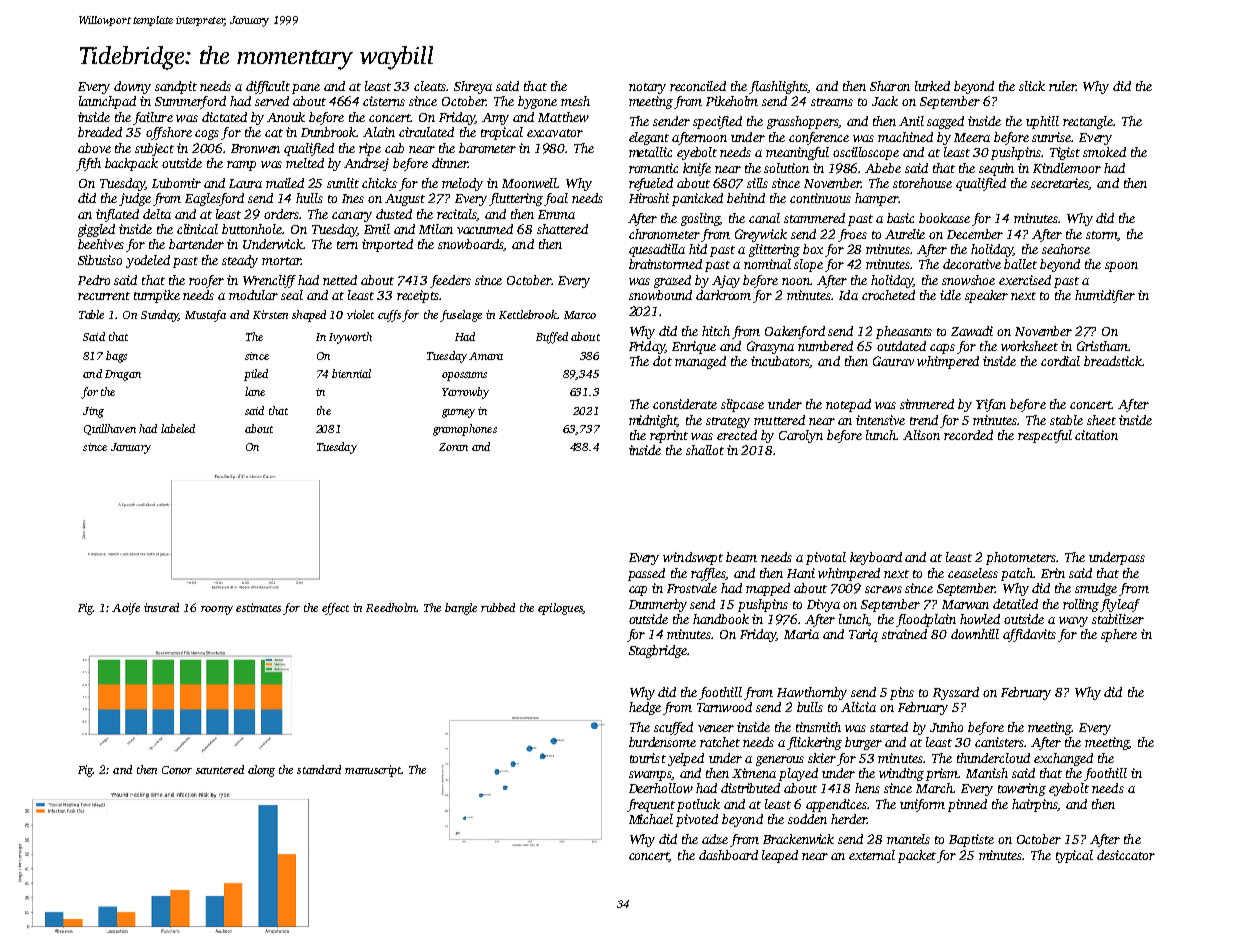 The image size is (1233, 952). I want to click on Tariq, so click(863, 635).
